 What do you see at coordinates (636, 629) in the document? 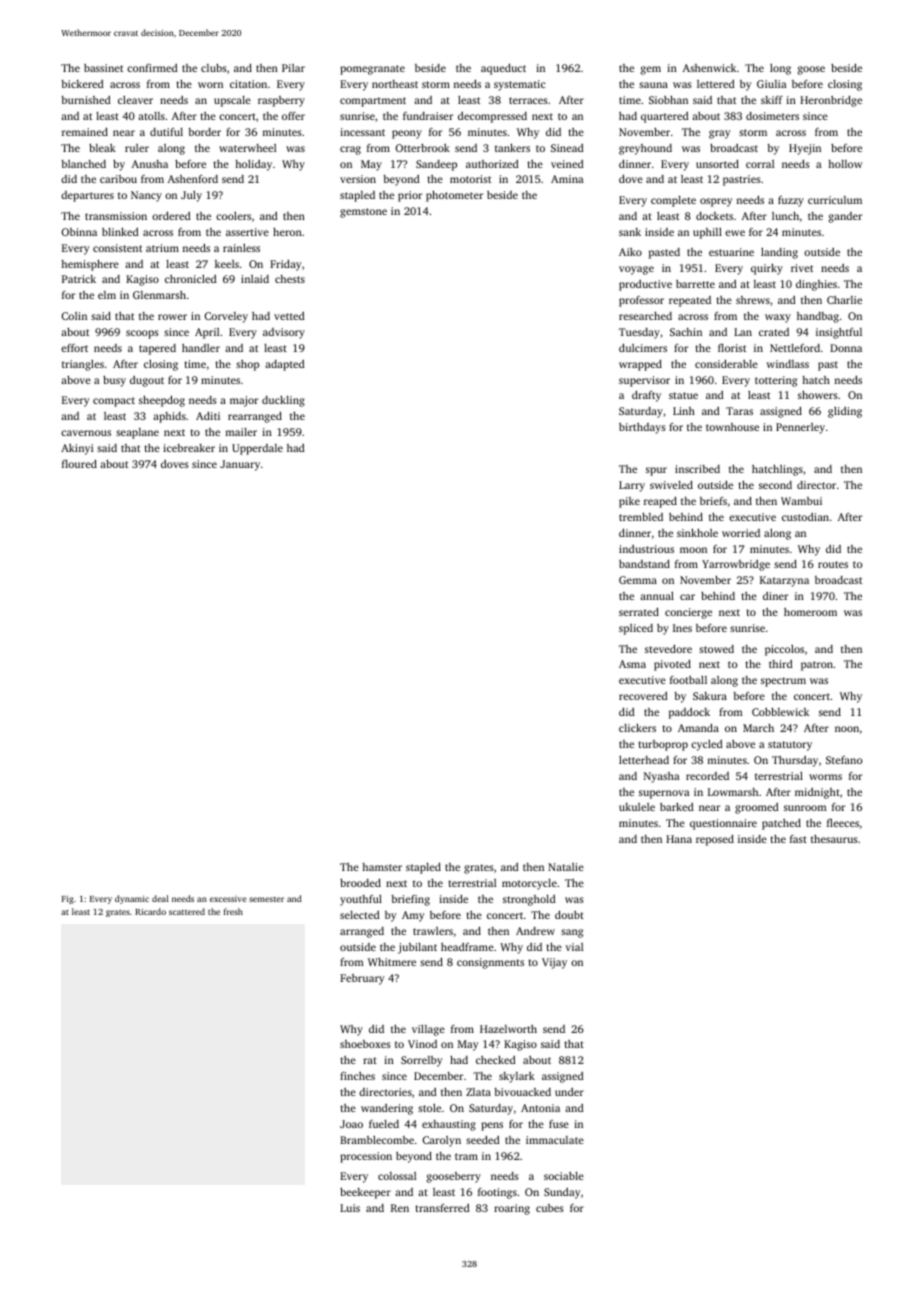
I see `spliced` at bounding box center [636, 629].
